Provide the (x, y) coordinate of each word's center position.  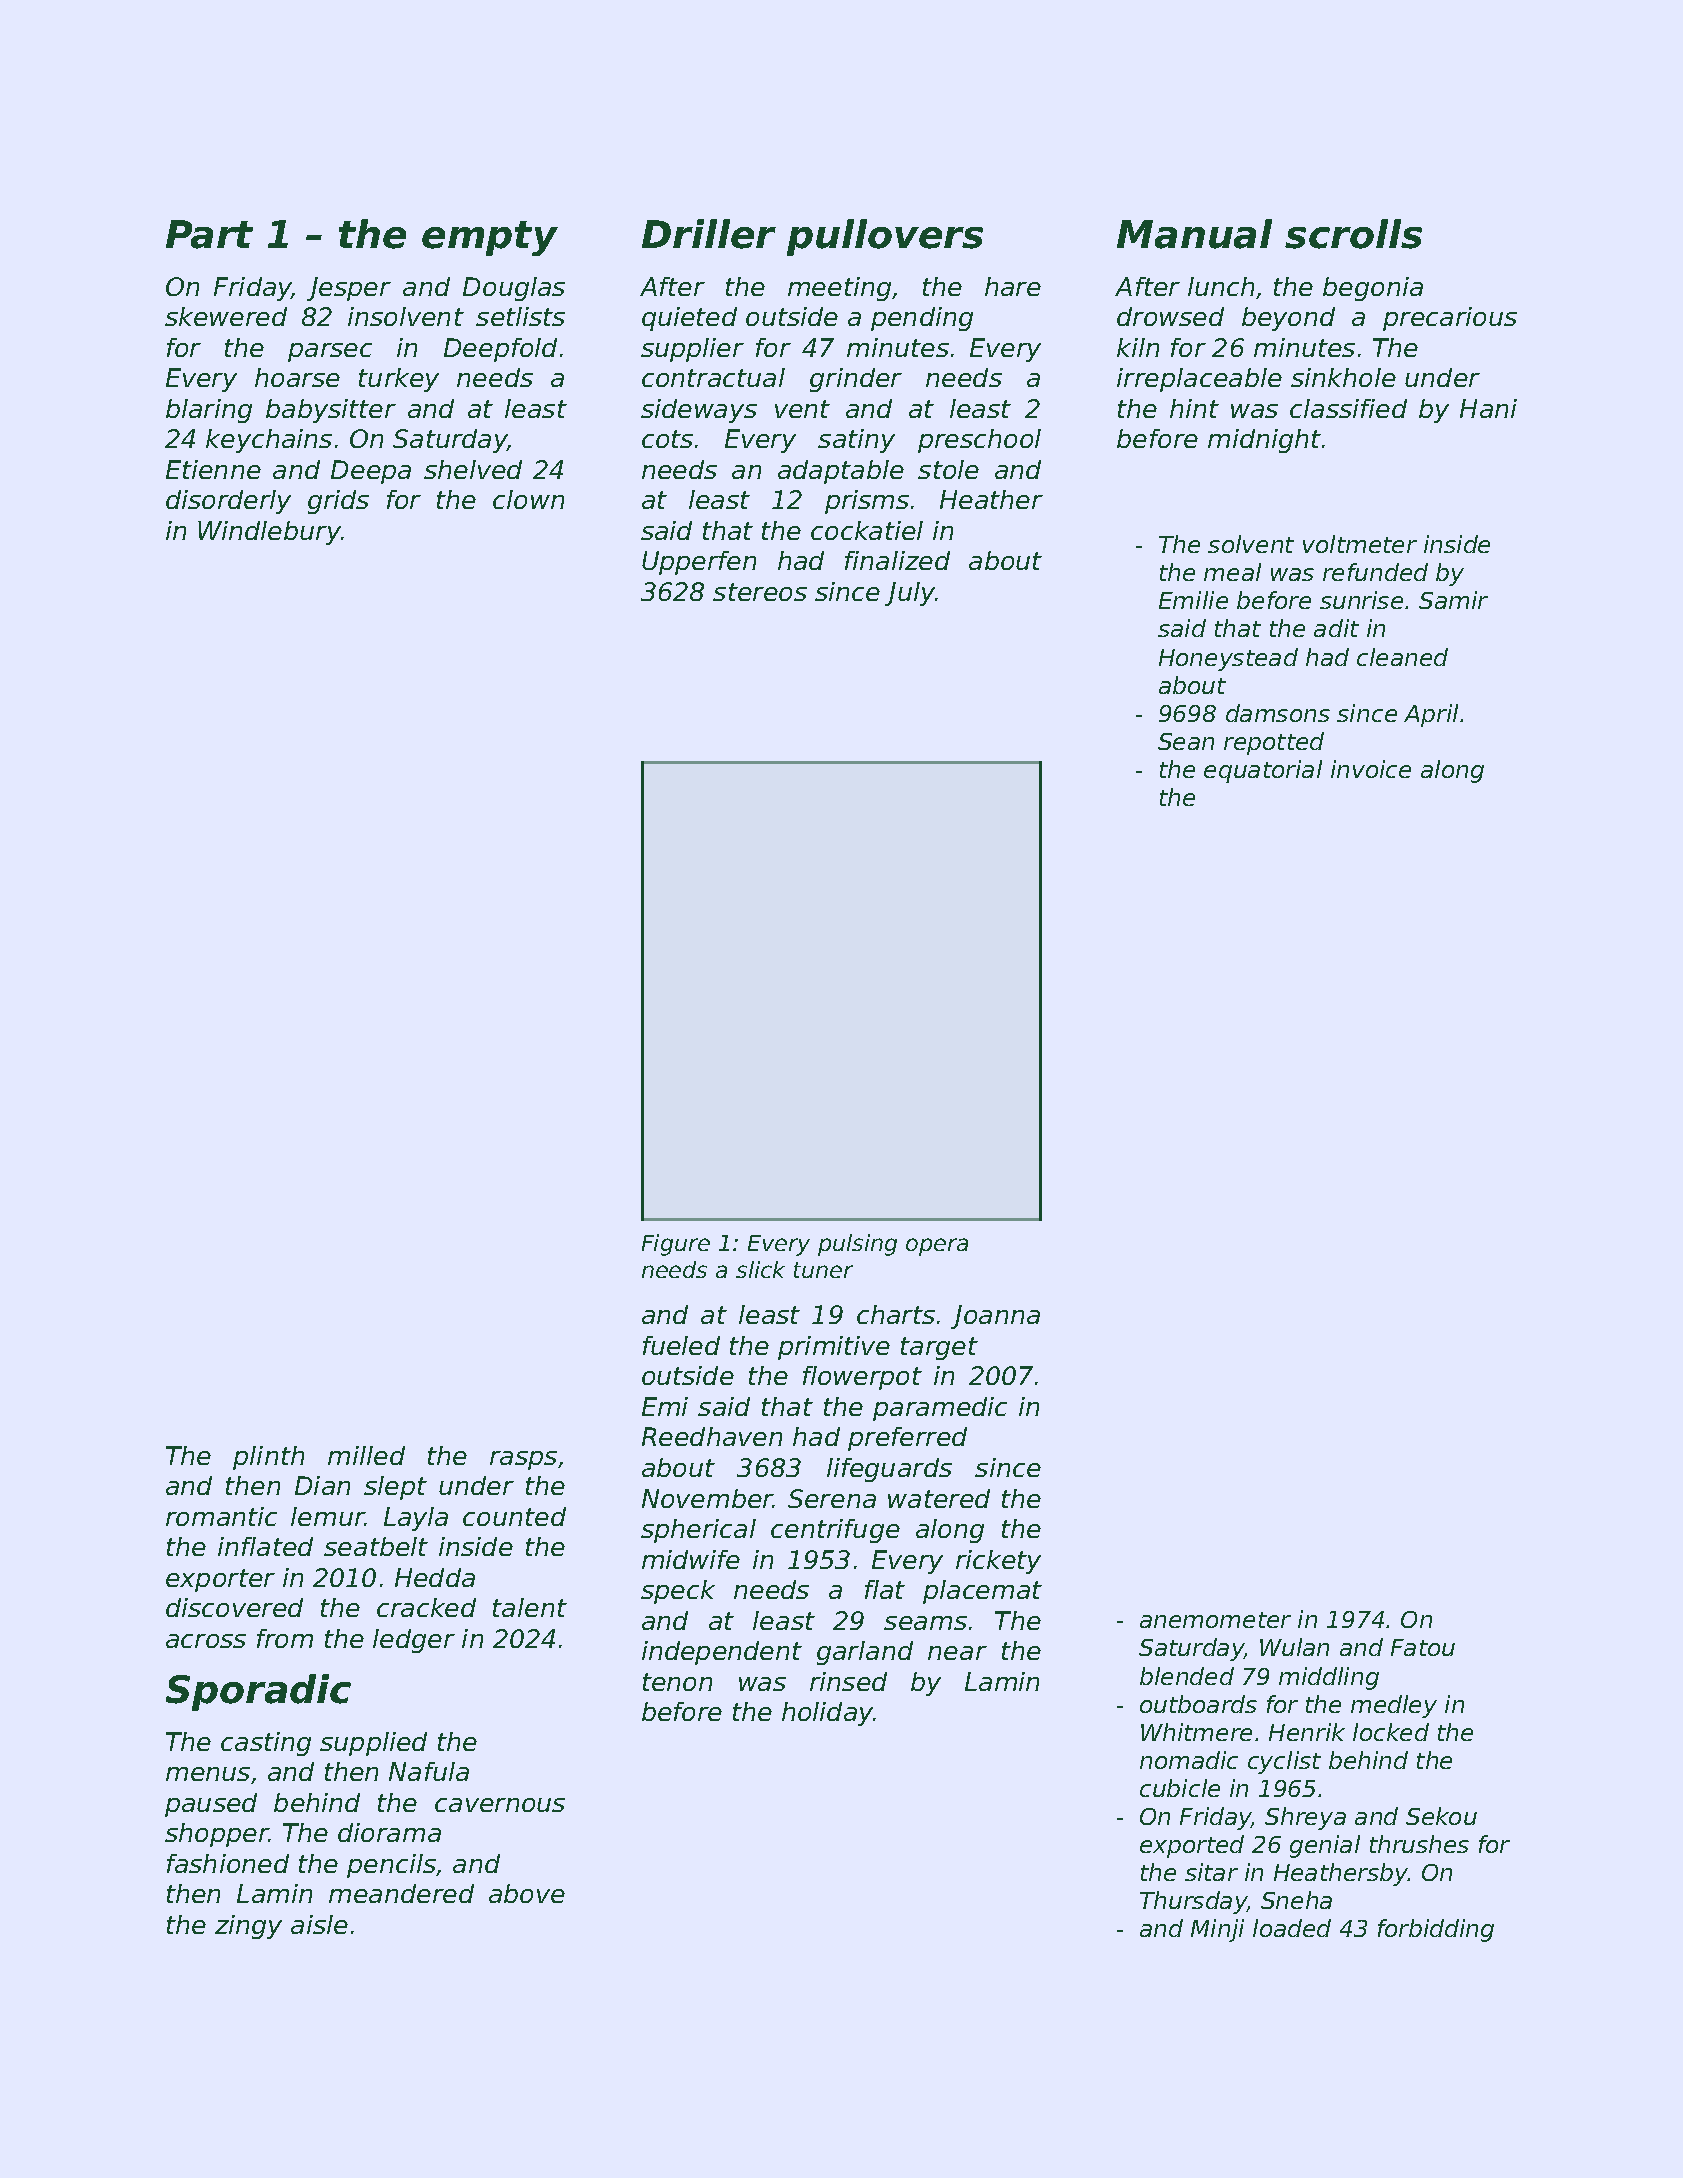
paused (211, 1805)
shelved (473, 469)
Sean (1186, 741)
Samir (1453, 600)
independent (722, 1653)
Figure (676, 1245)
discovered (234, 1607)
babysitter (331, 411)
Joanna (995, 1317)
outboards (1198, 1704)
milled (366, 1455)
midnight (1264, 441)
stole (948, 469)
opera (937, 1247)
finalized (897, 560)
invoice (1371, 769)
